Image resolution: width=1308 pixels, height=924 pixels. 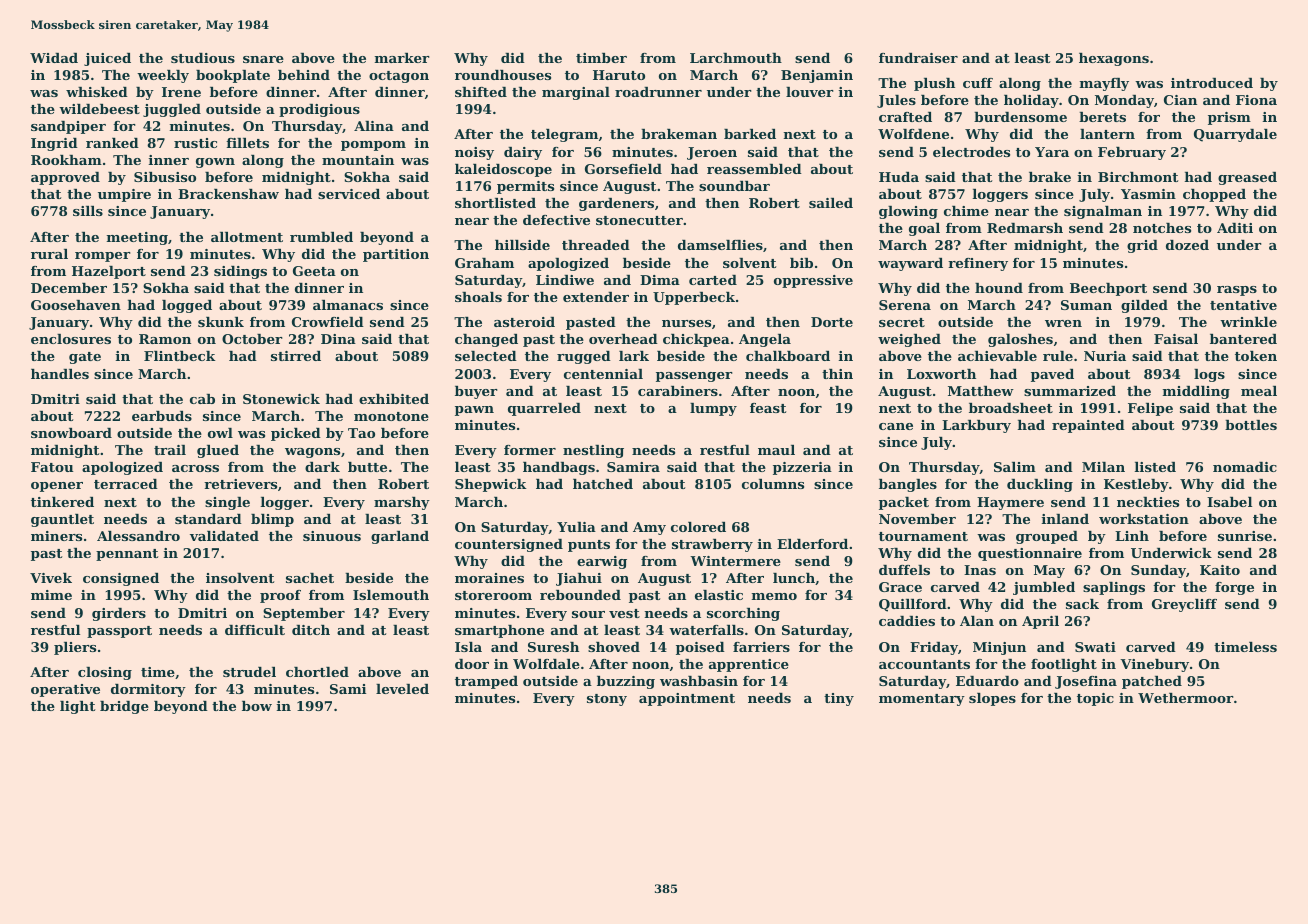 I want to click on chopped, so click(x=1214, y=195).
